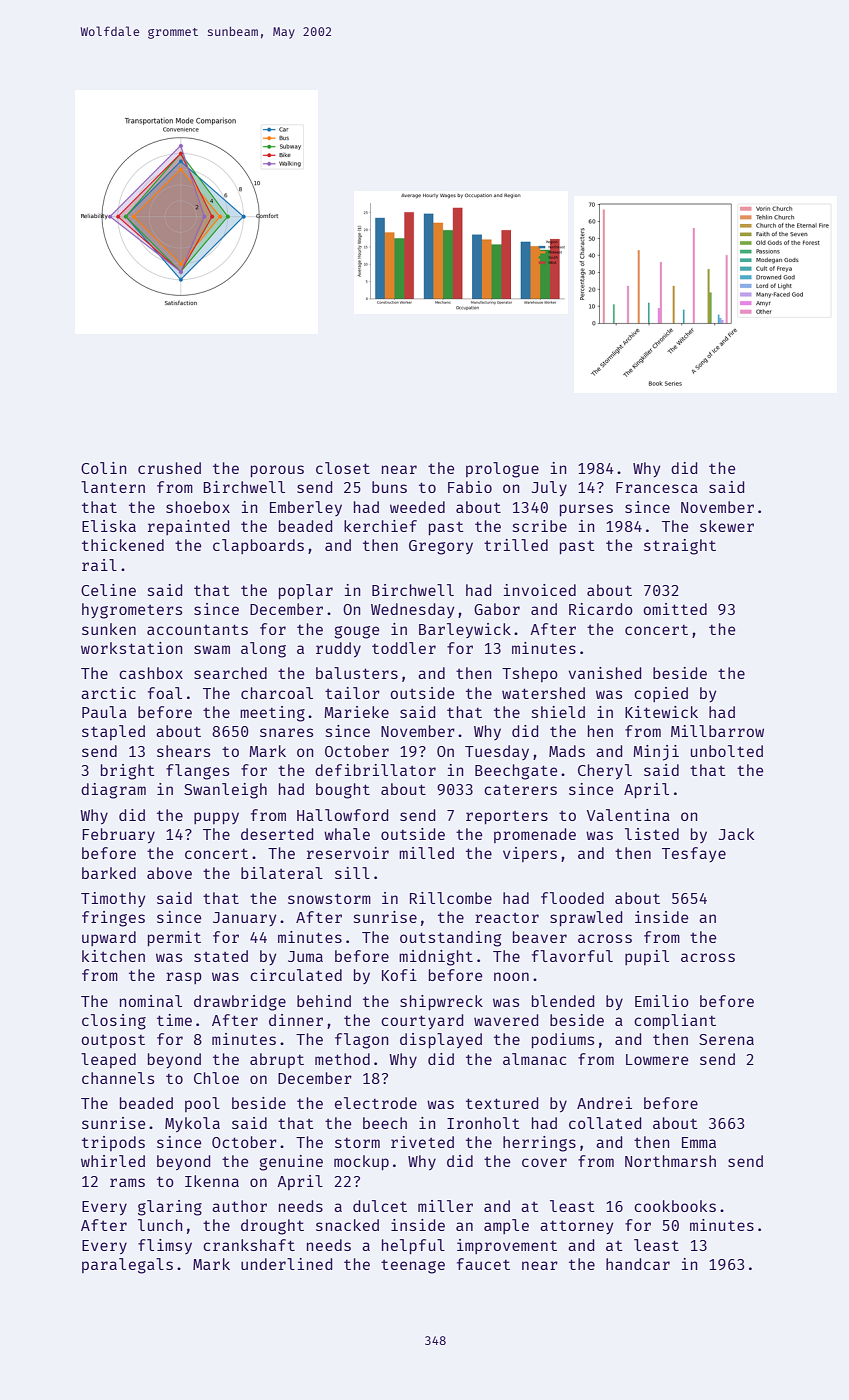  What do you see at coordinates (104, 468) in the image?
I see `Colin` at bounding box center [104, 468].
